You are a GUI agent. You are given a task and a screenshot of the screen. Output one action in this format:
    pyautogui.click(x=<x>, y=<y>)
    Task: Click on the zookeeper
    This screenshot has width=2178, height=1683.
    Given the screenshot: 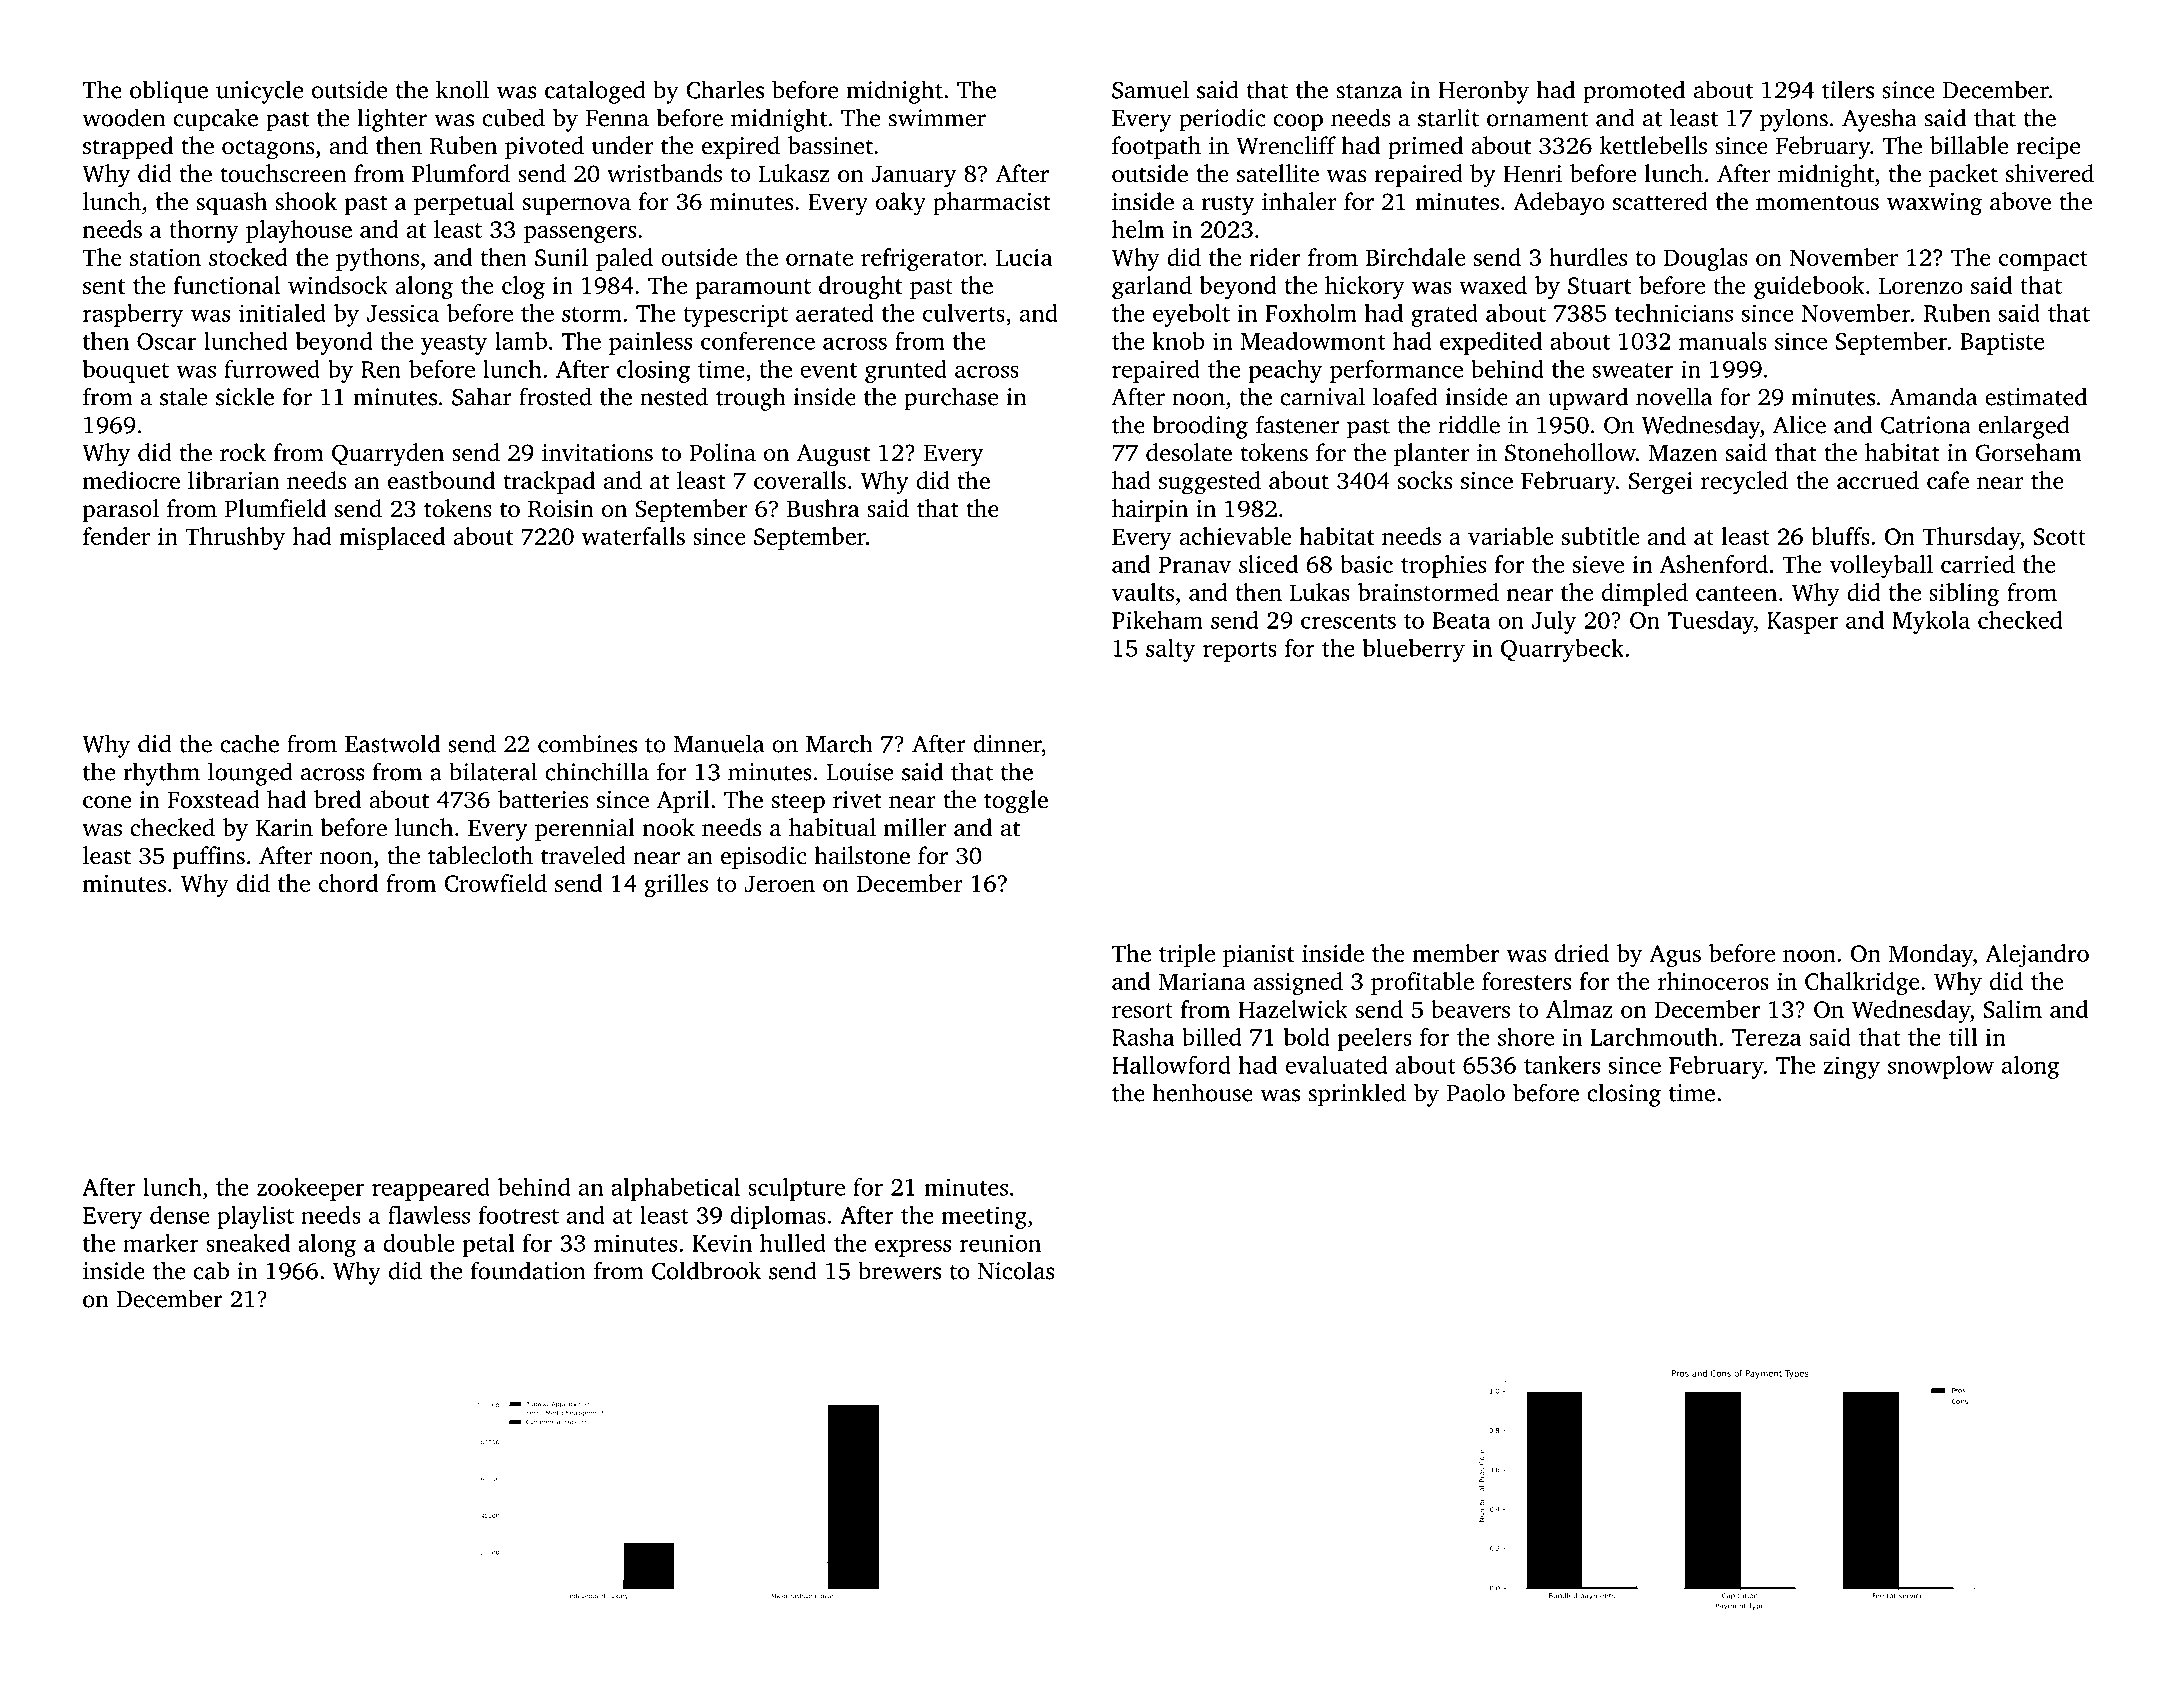 What is the action you would take?
    pyautogui.click(x=310, y=1189)
